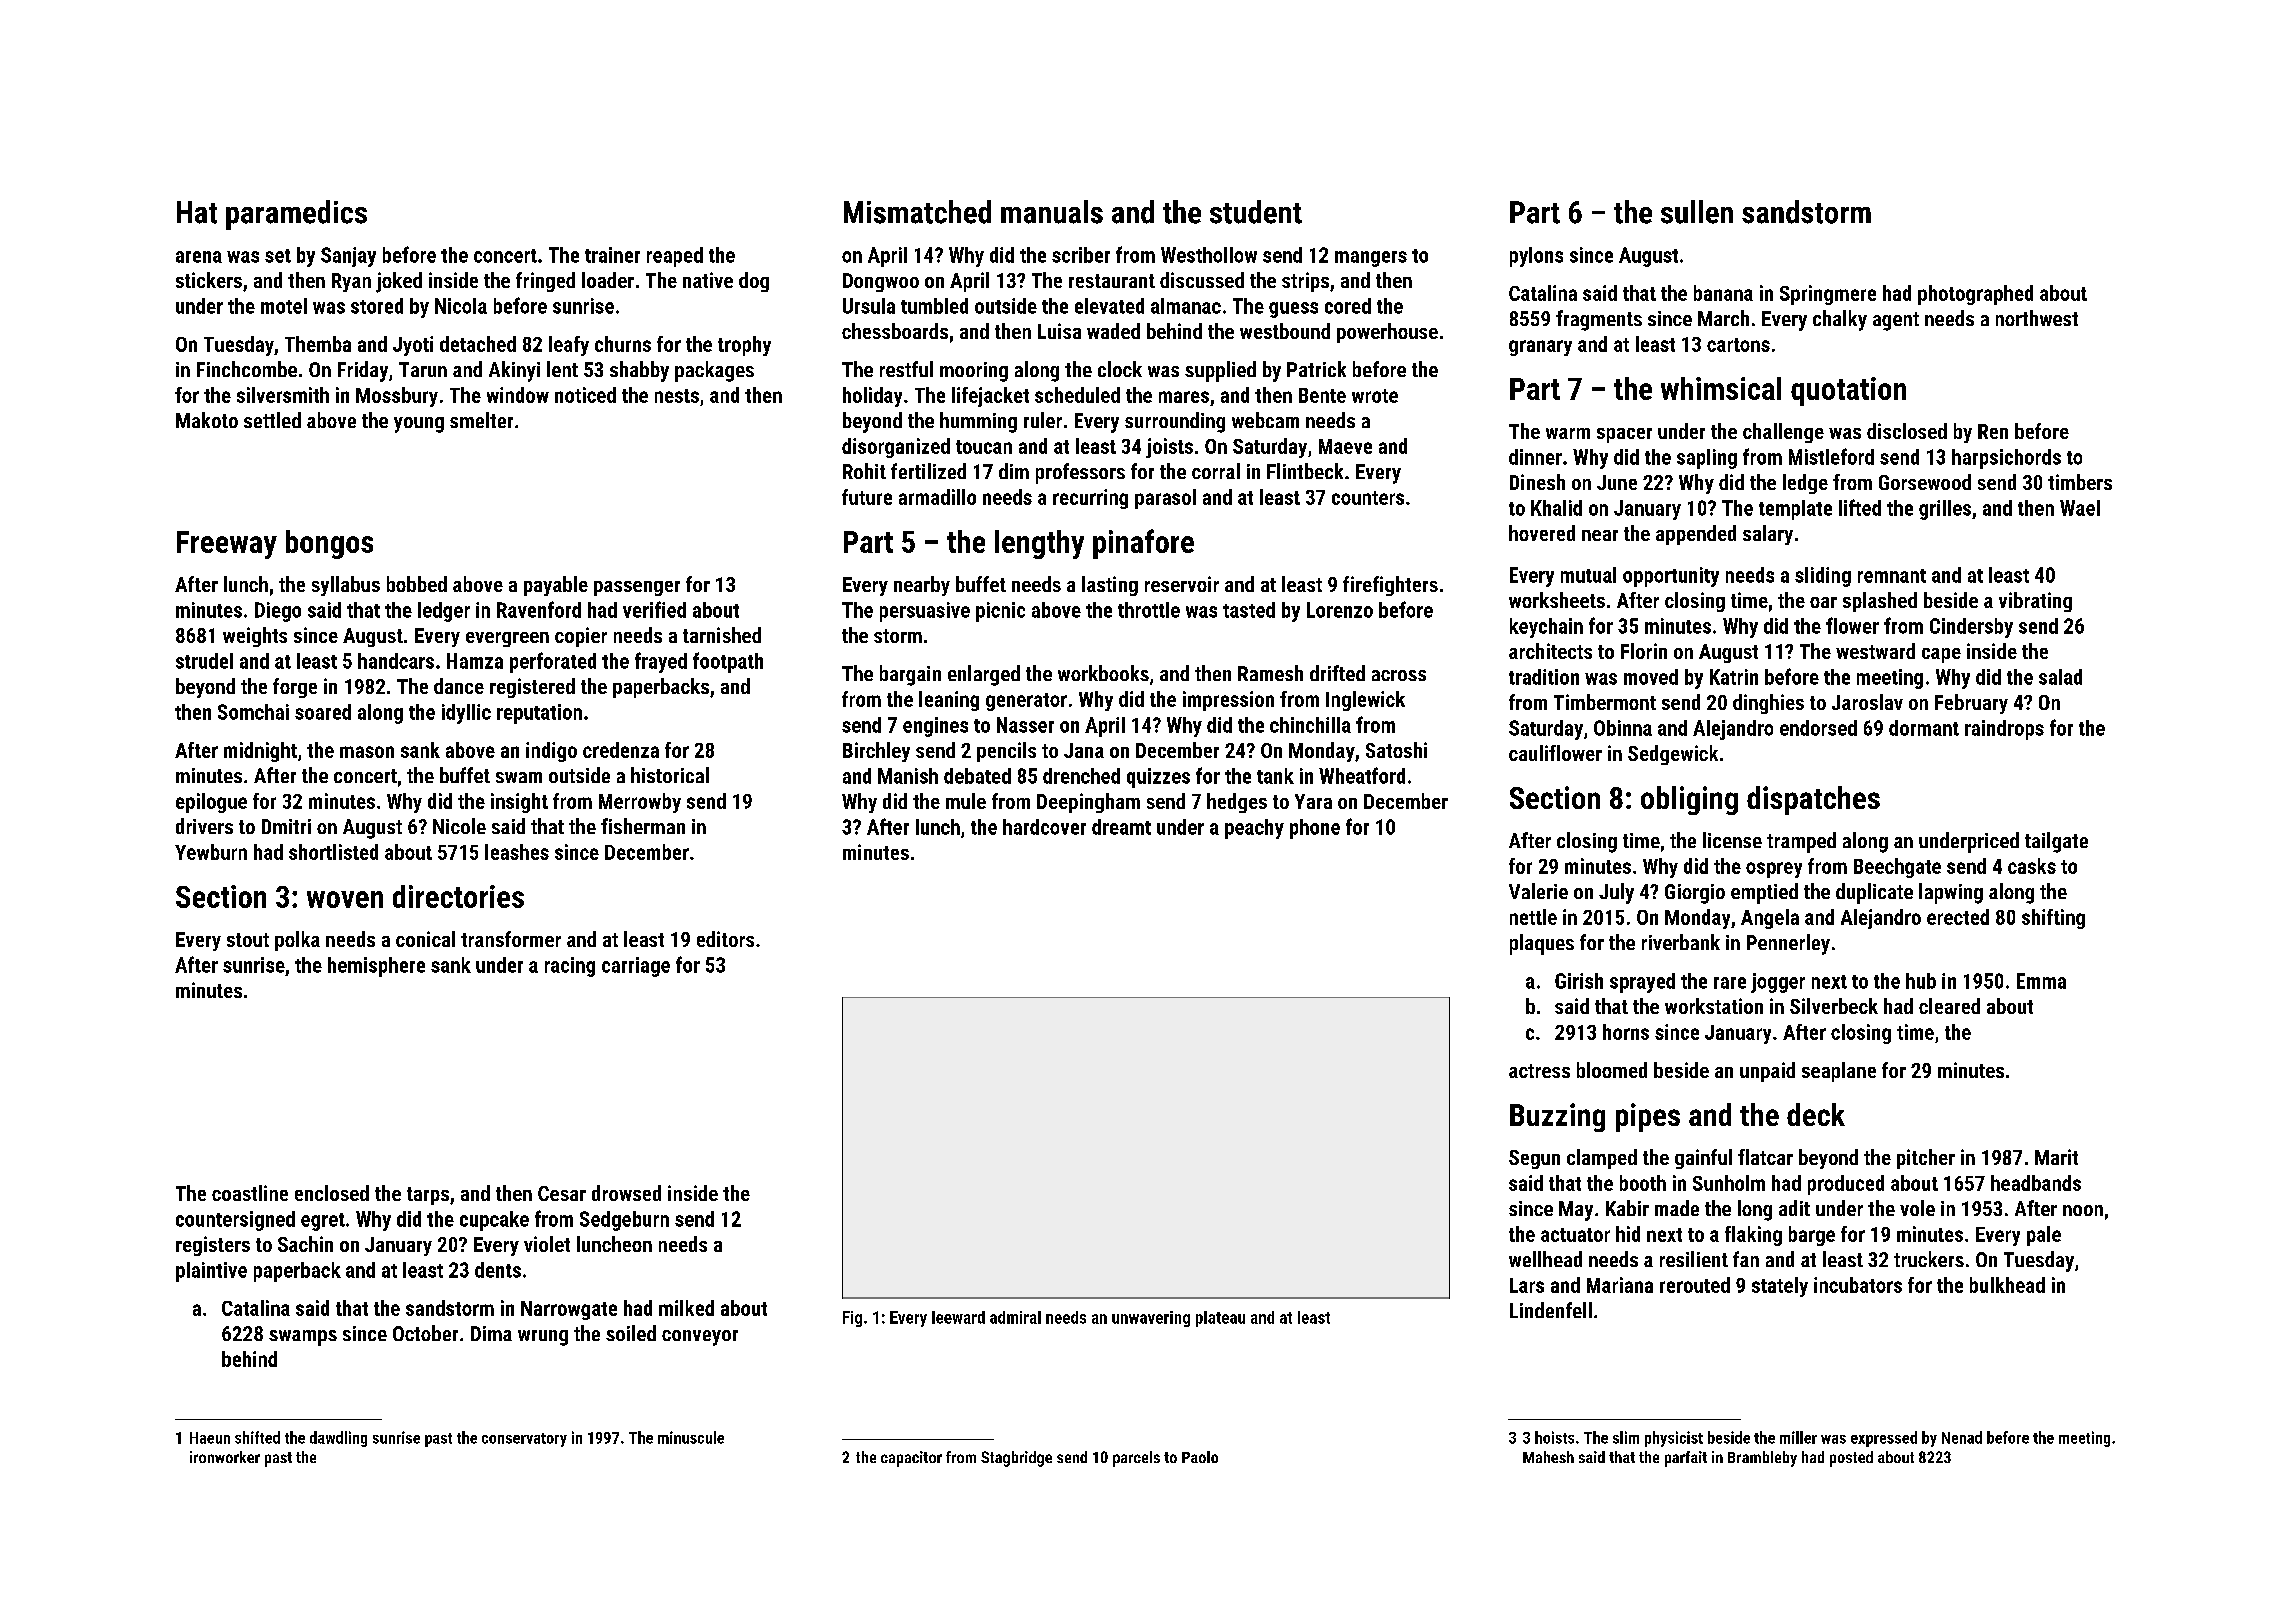 The height and width of the screenshot is (1620, 2292). I want to click on dawdling, so click(338, 1439).
